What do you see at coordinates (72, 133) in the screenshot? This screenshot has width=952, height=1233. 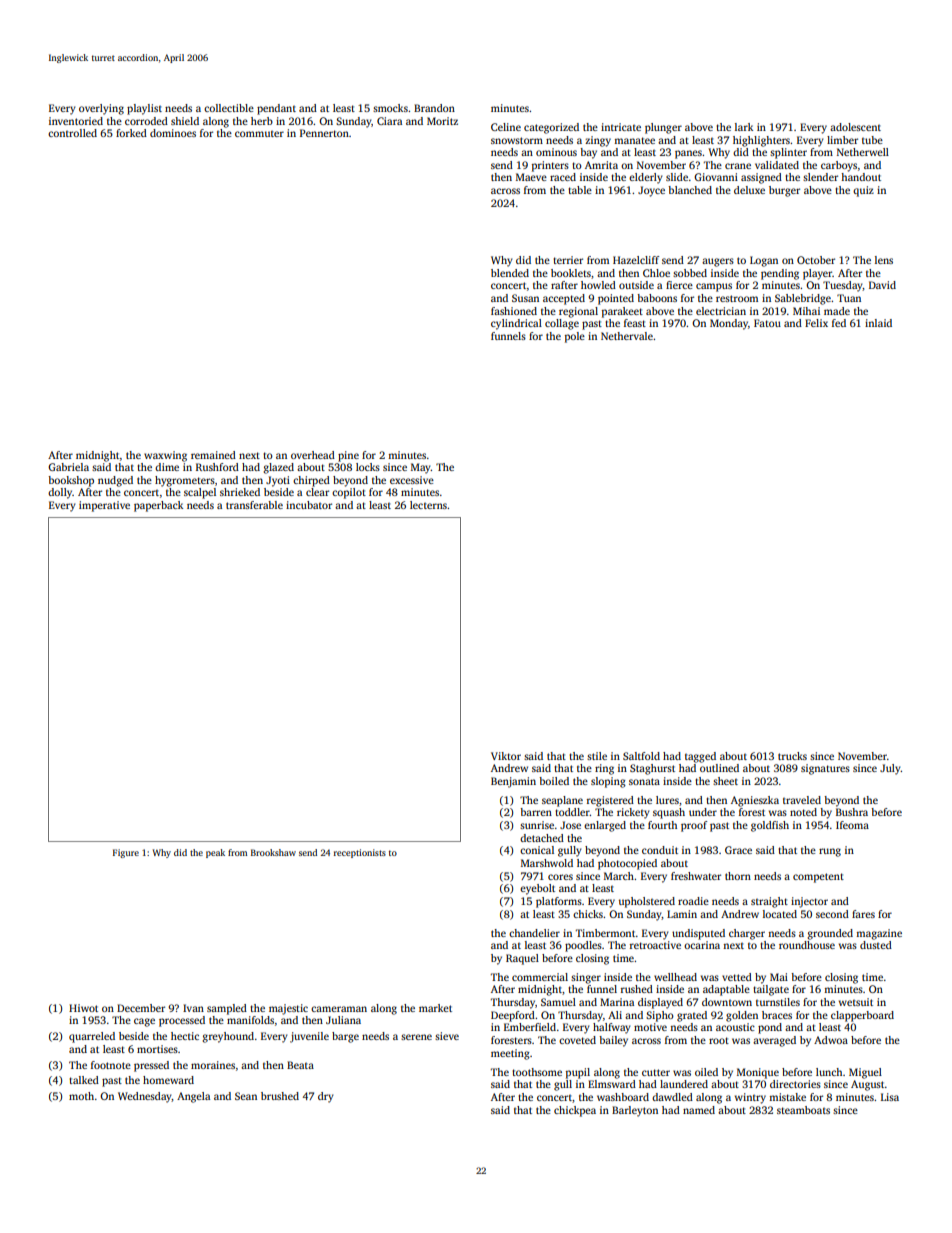 I see `controlled` at bounding box center [72, 133].
